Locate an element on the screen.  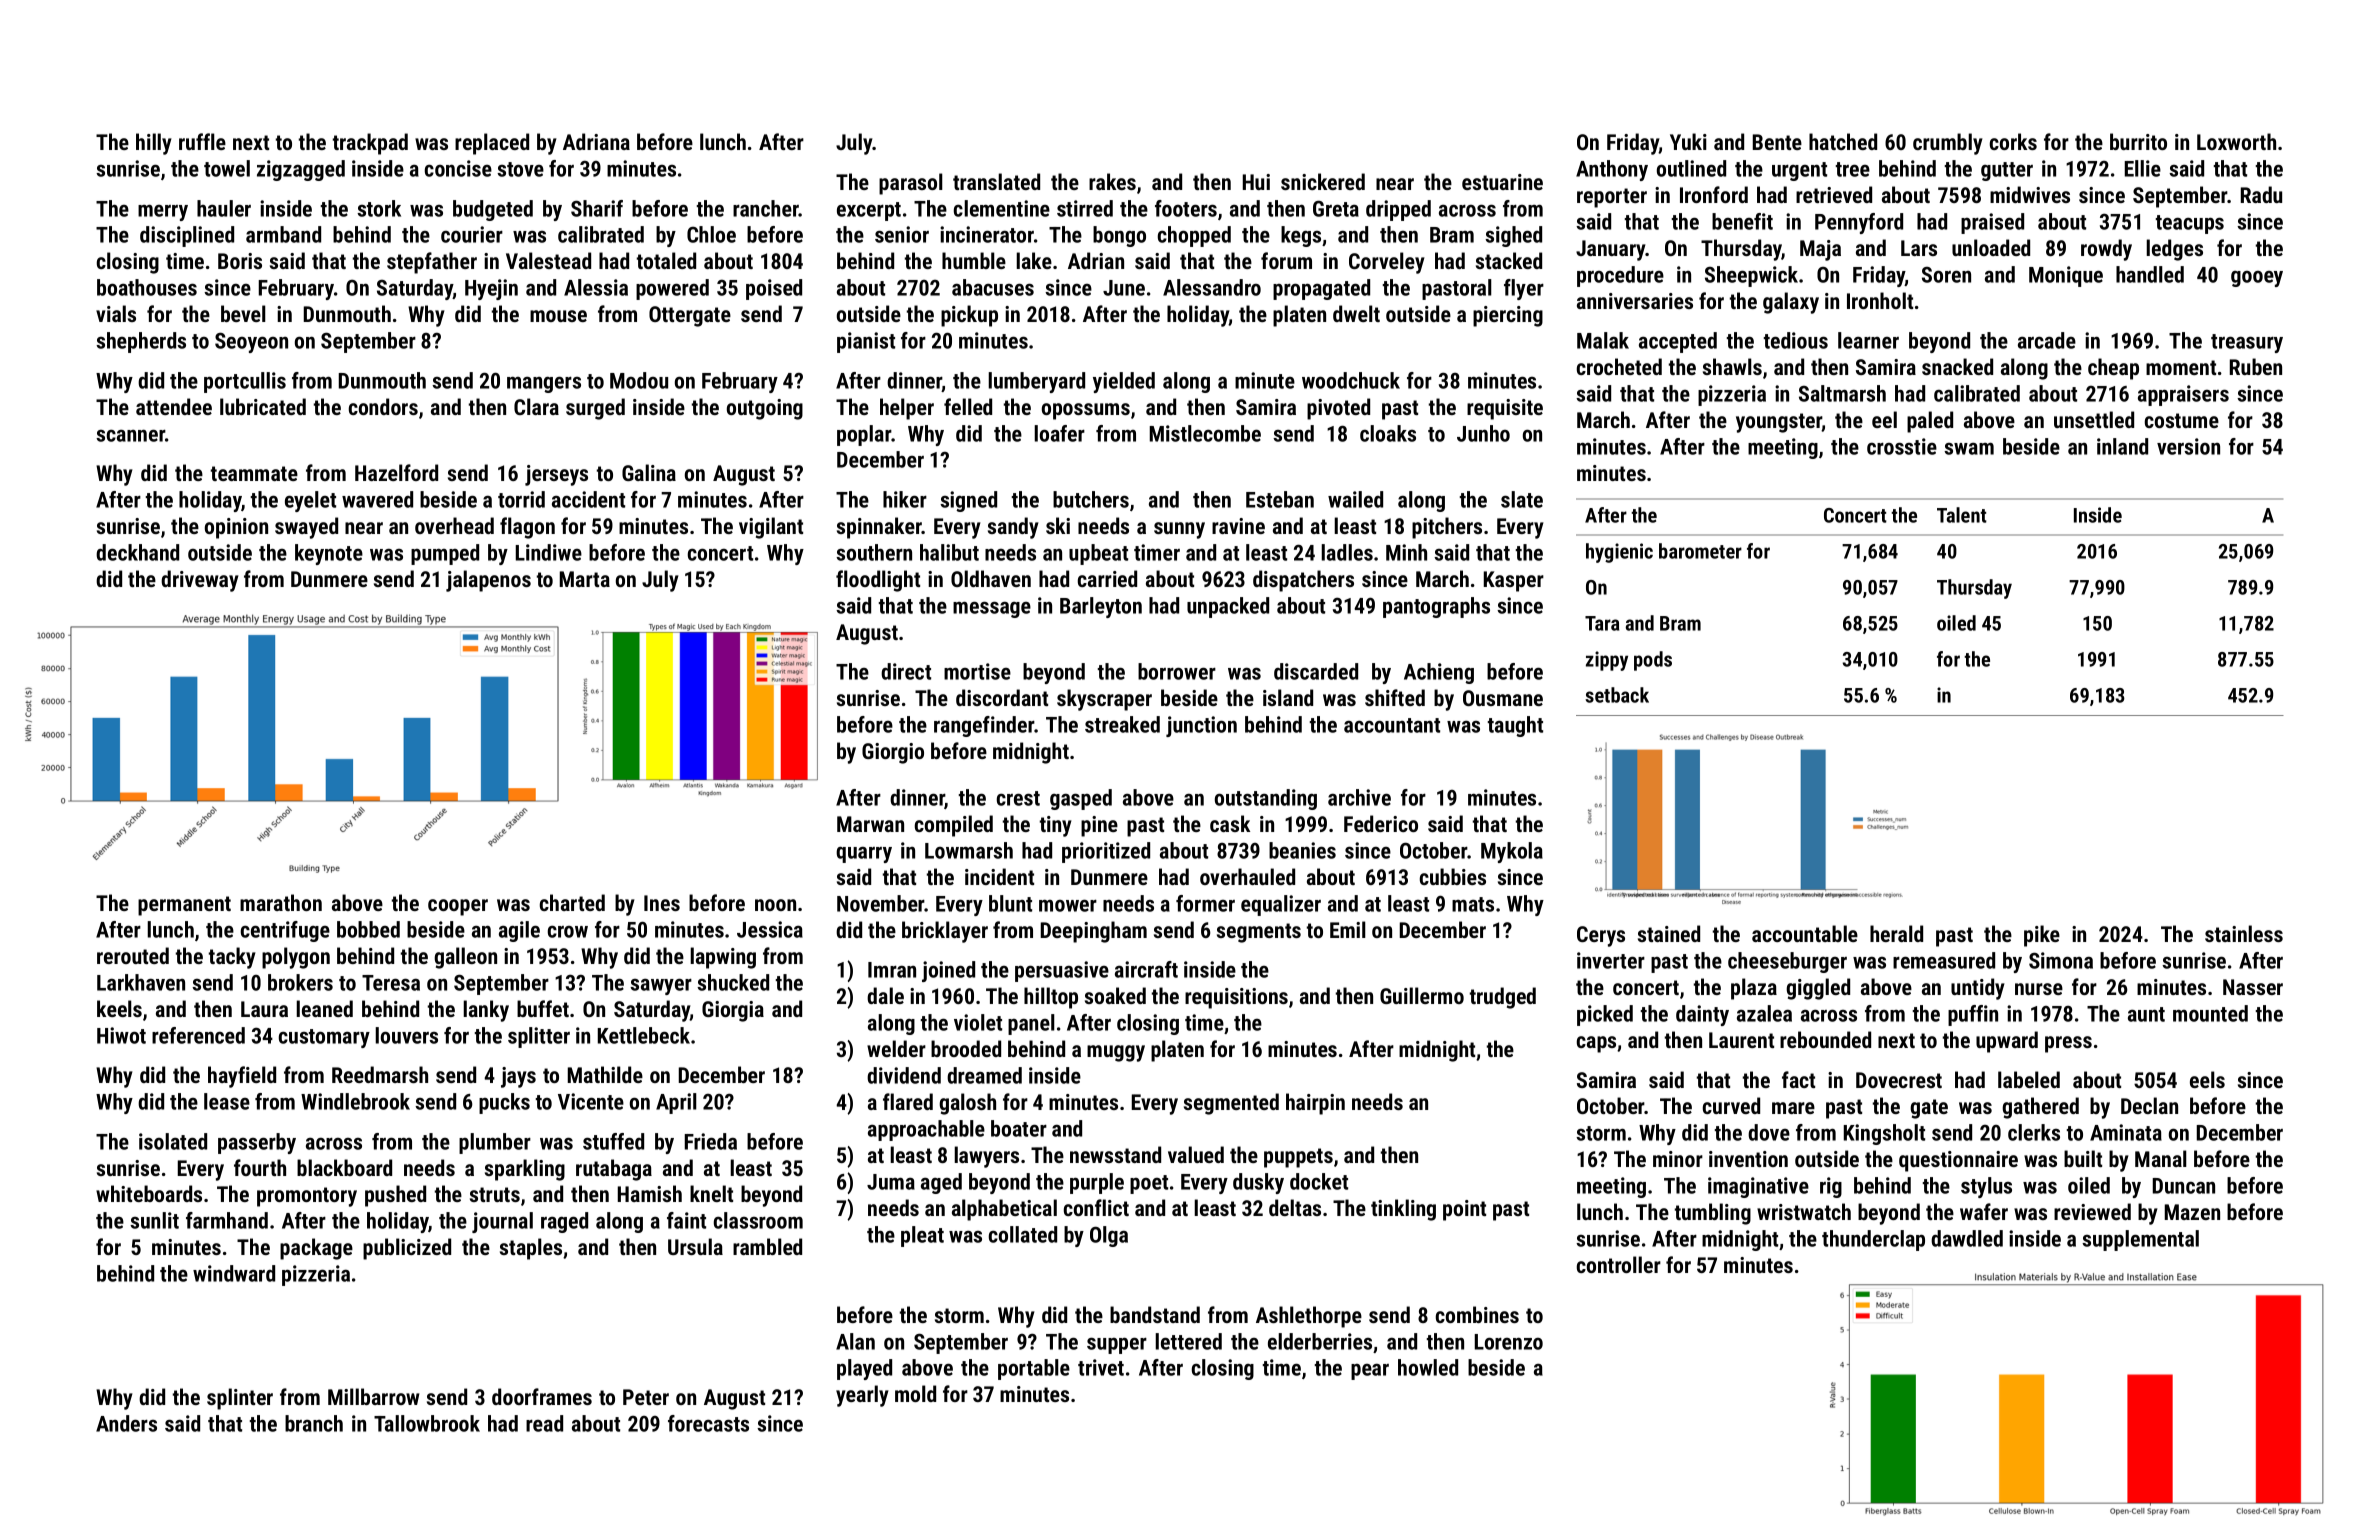
rebounded is located at coordinates (1825, 1039).
